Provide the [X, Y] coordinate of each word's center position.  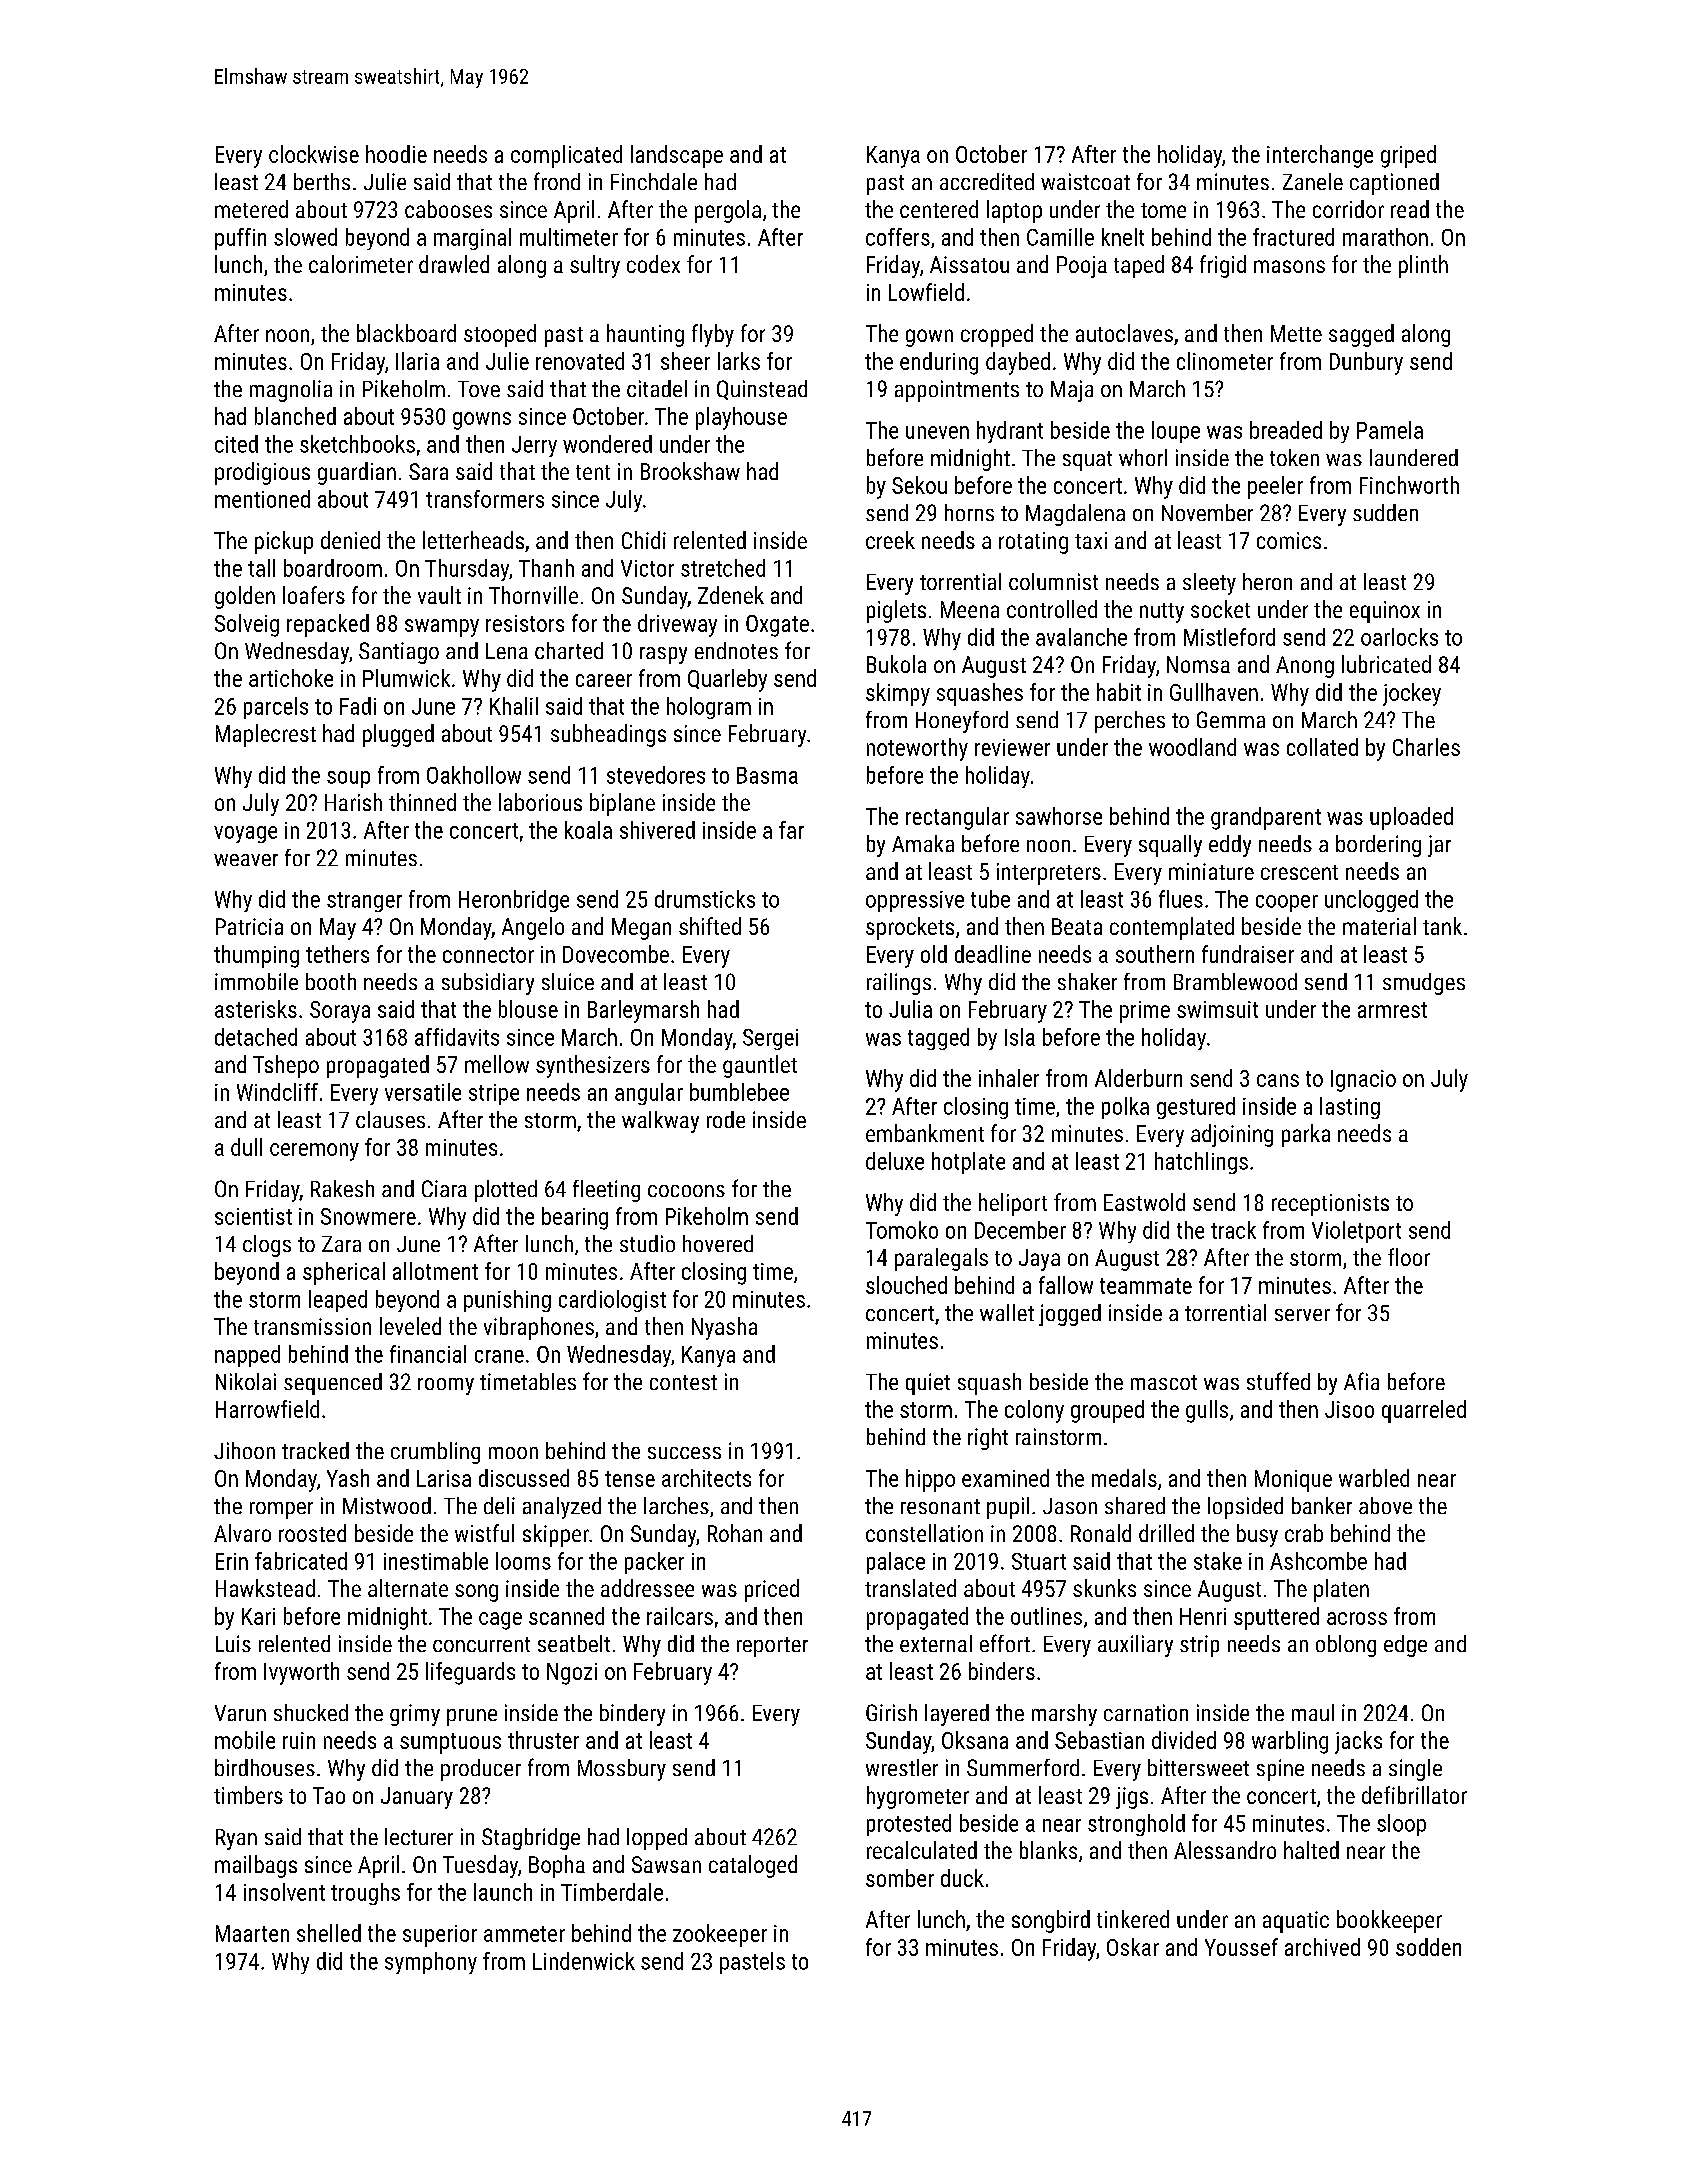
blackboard [406, 333]
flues [1181, 899]
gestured [1196, 1108]
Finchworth [1409, 485]
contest [683, 1382]
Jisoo [1349, 1409]
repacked [328, 625]
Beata [1077, 926]
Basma [767, 775]
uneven [937, 432]
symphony [431, 1963]
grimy [415, 1715]
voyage [245, 834]
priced [772, 1590]
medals [1124, 1478]
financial [428, 1354]
